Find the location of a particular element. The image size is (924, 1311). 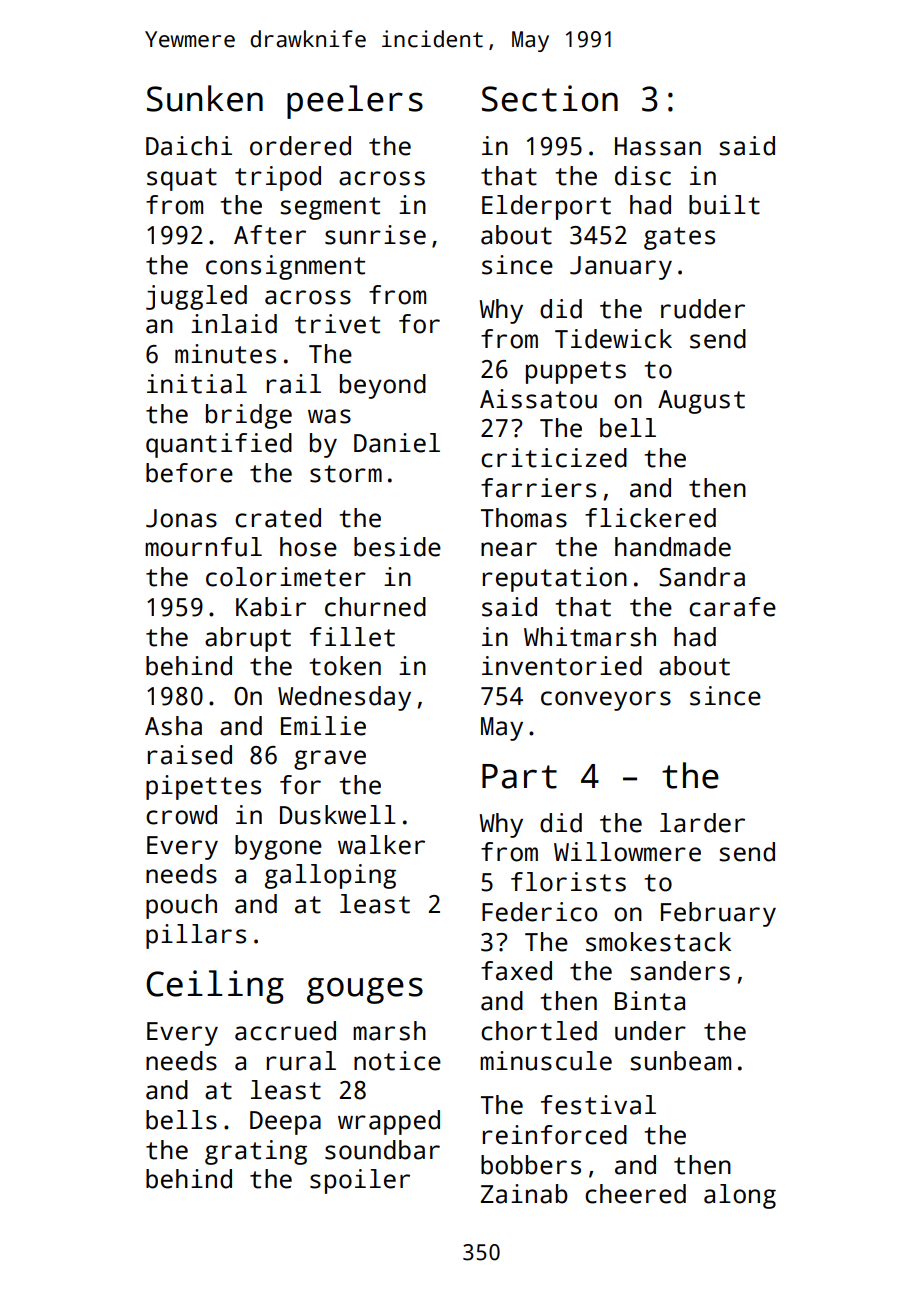

Hassan is located at coordinates (658, 146).
